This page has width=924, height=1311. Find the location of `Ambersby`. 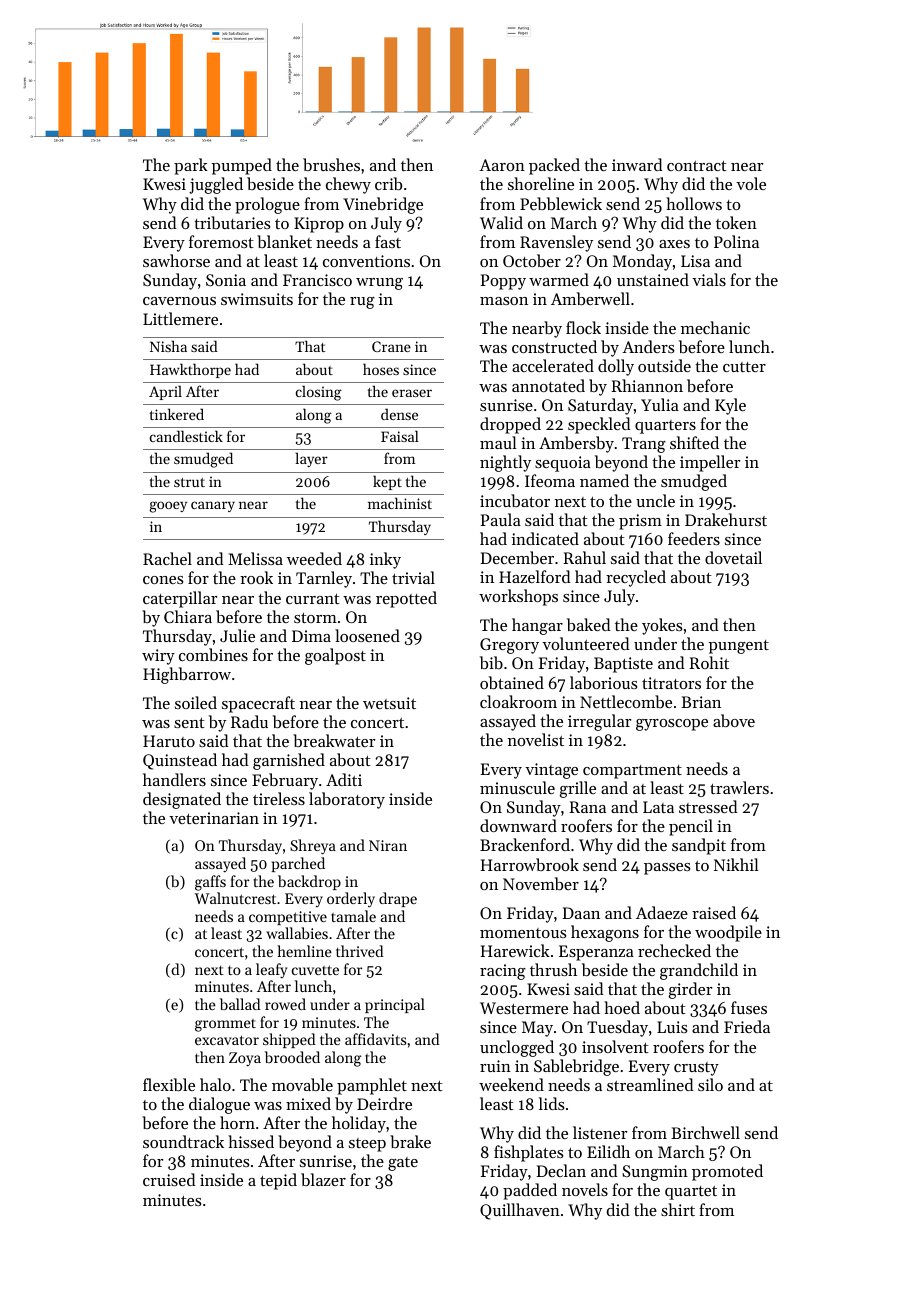

Ambersby is located at coordinates (576, 444).
